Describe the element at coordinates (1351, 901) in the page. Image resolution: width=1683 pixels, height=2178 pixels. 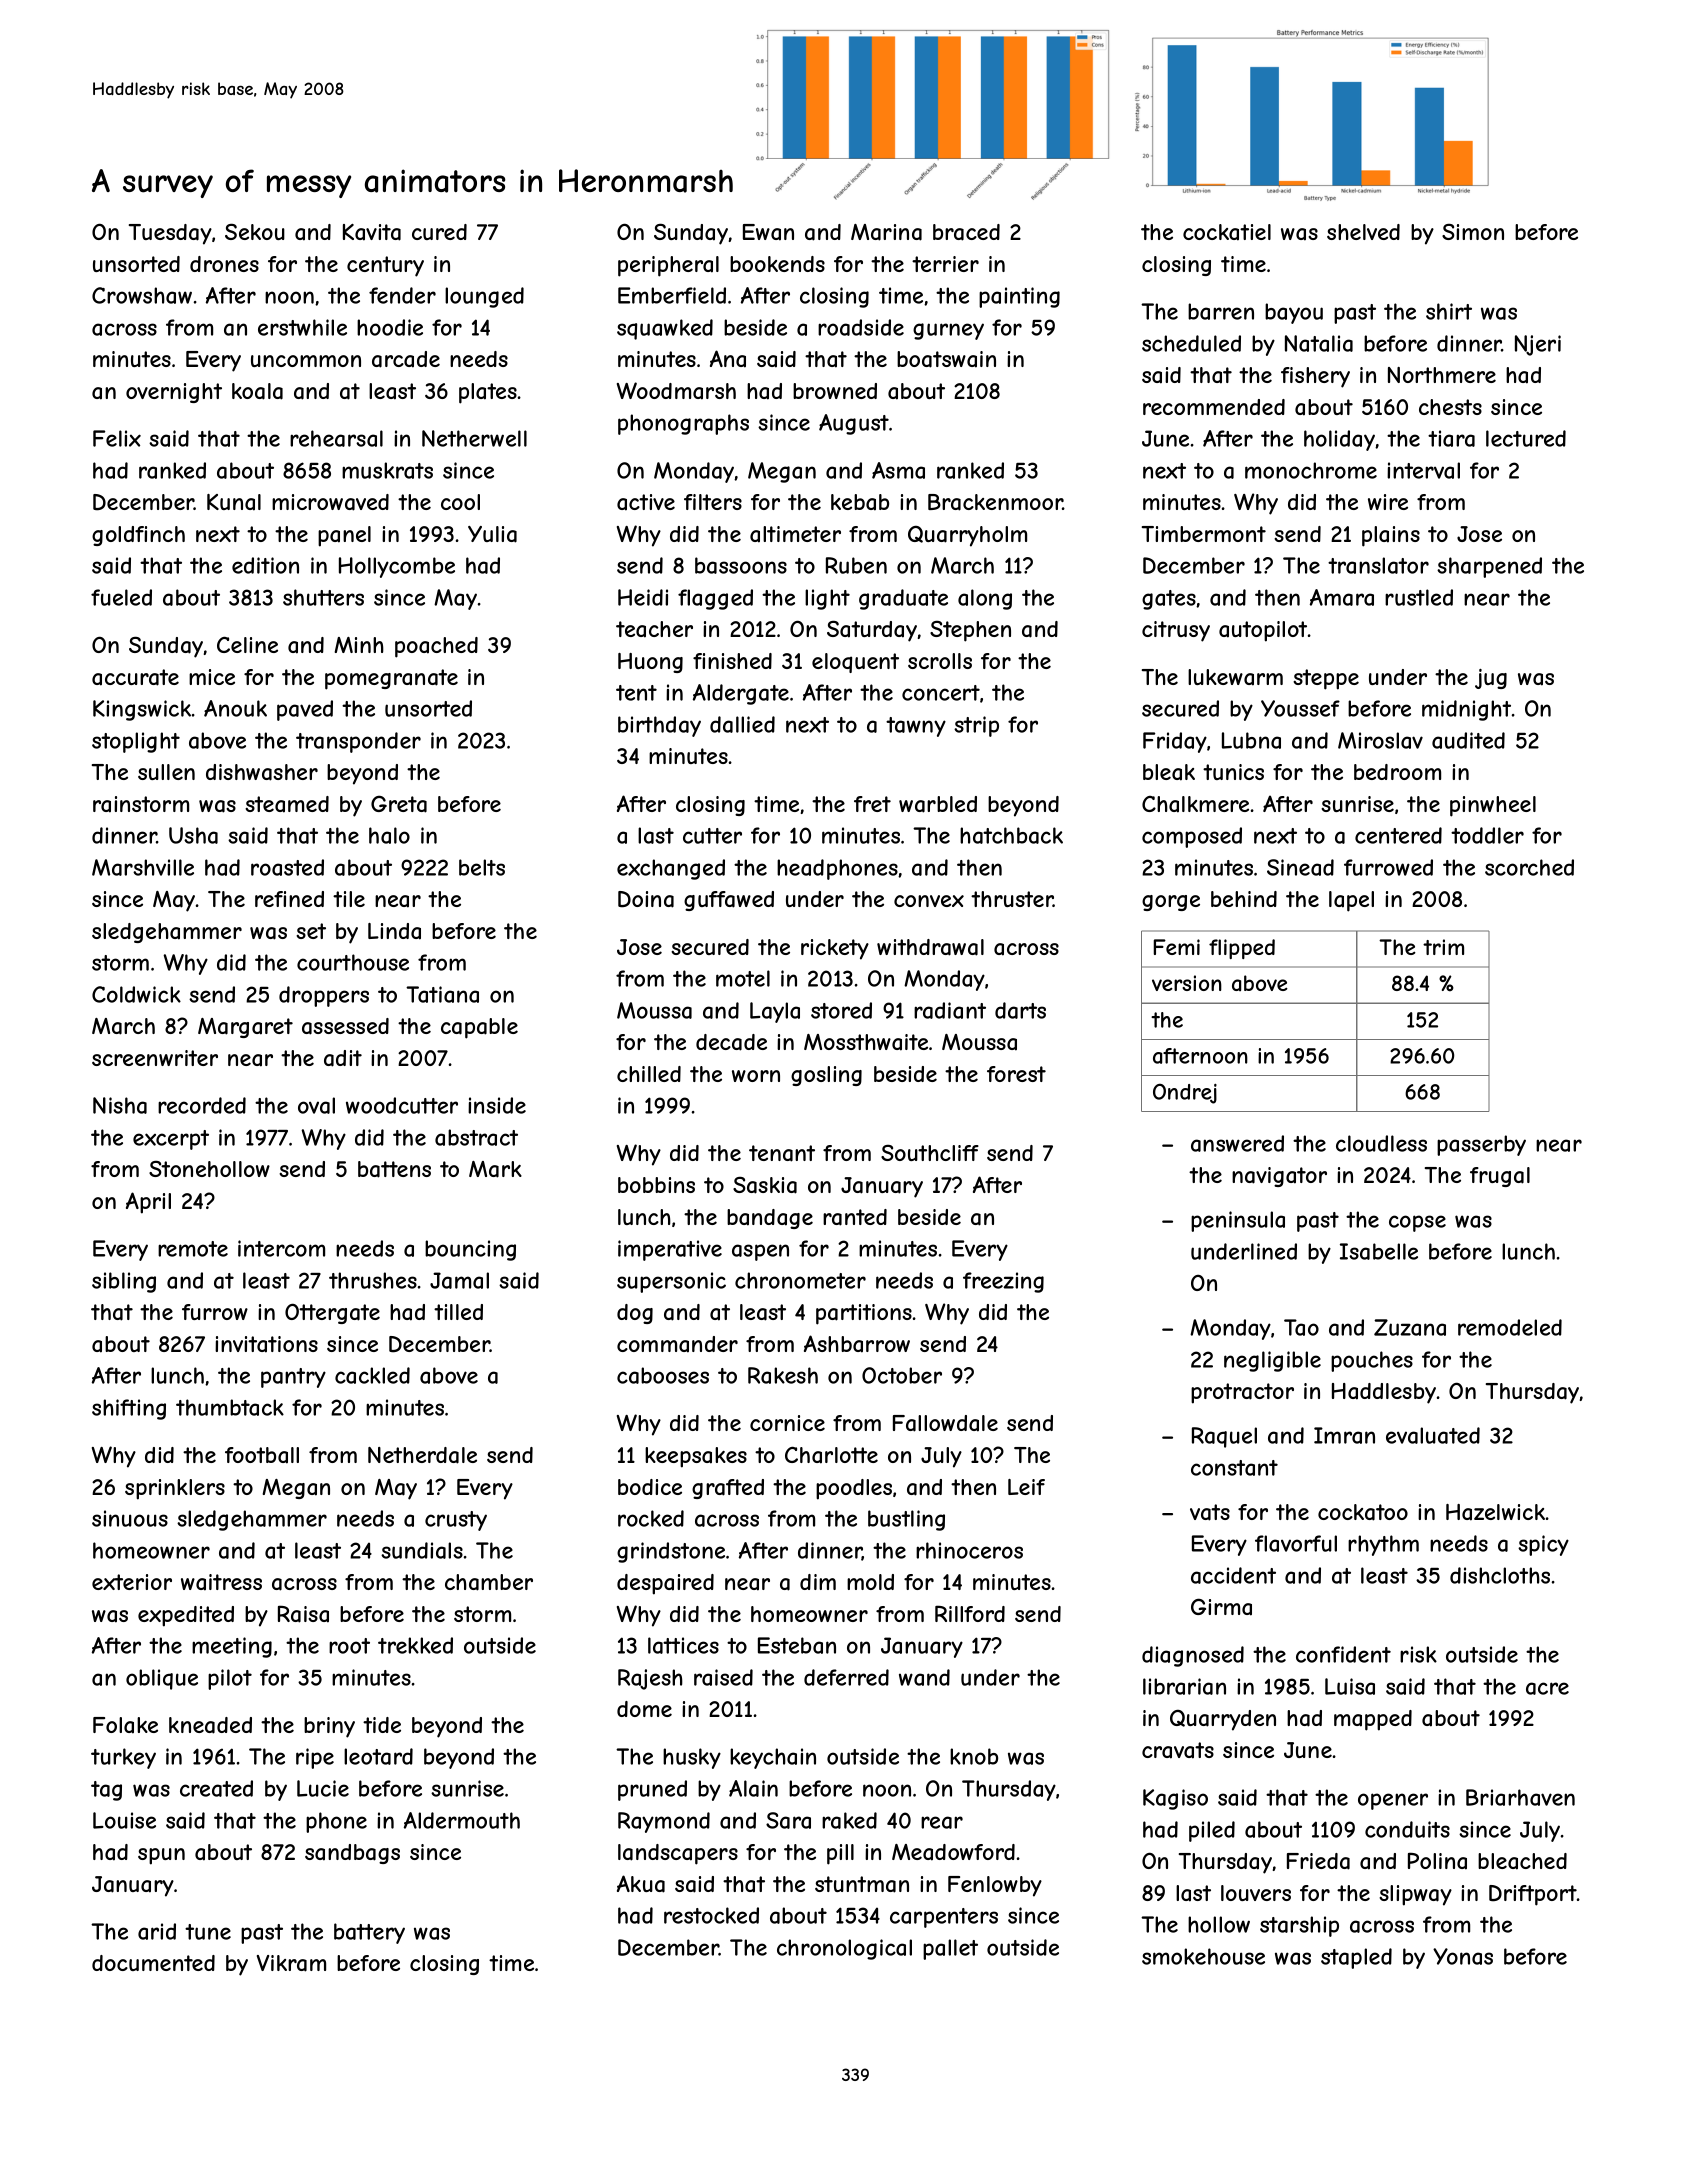
I see `lapel` at that location.
